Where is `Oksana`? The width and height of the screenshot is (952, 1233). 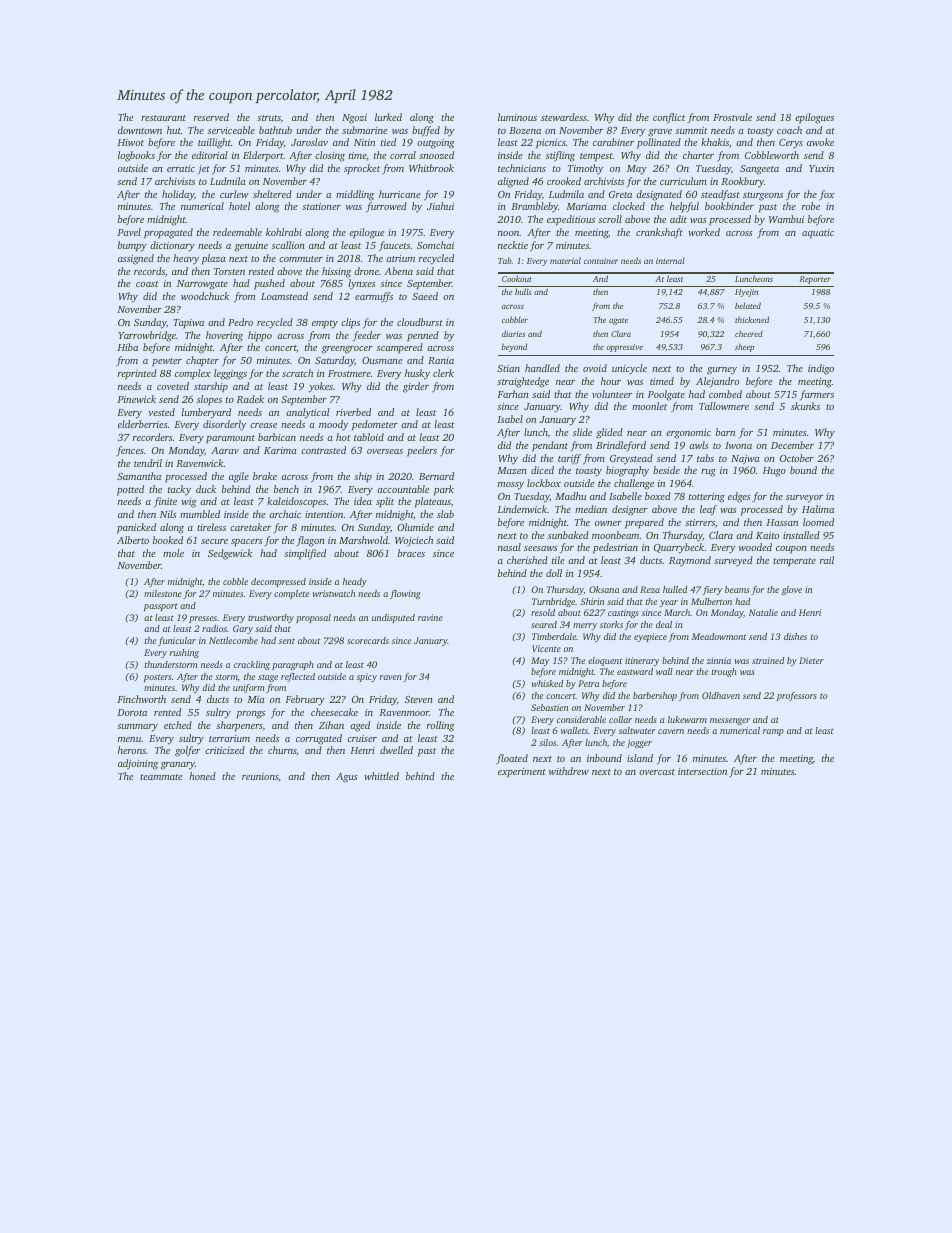 Oksana is located at coordinates (604, 589).
